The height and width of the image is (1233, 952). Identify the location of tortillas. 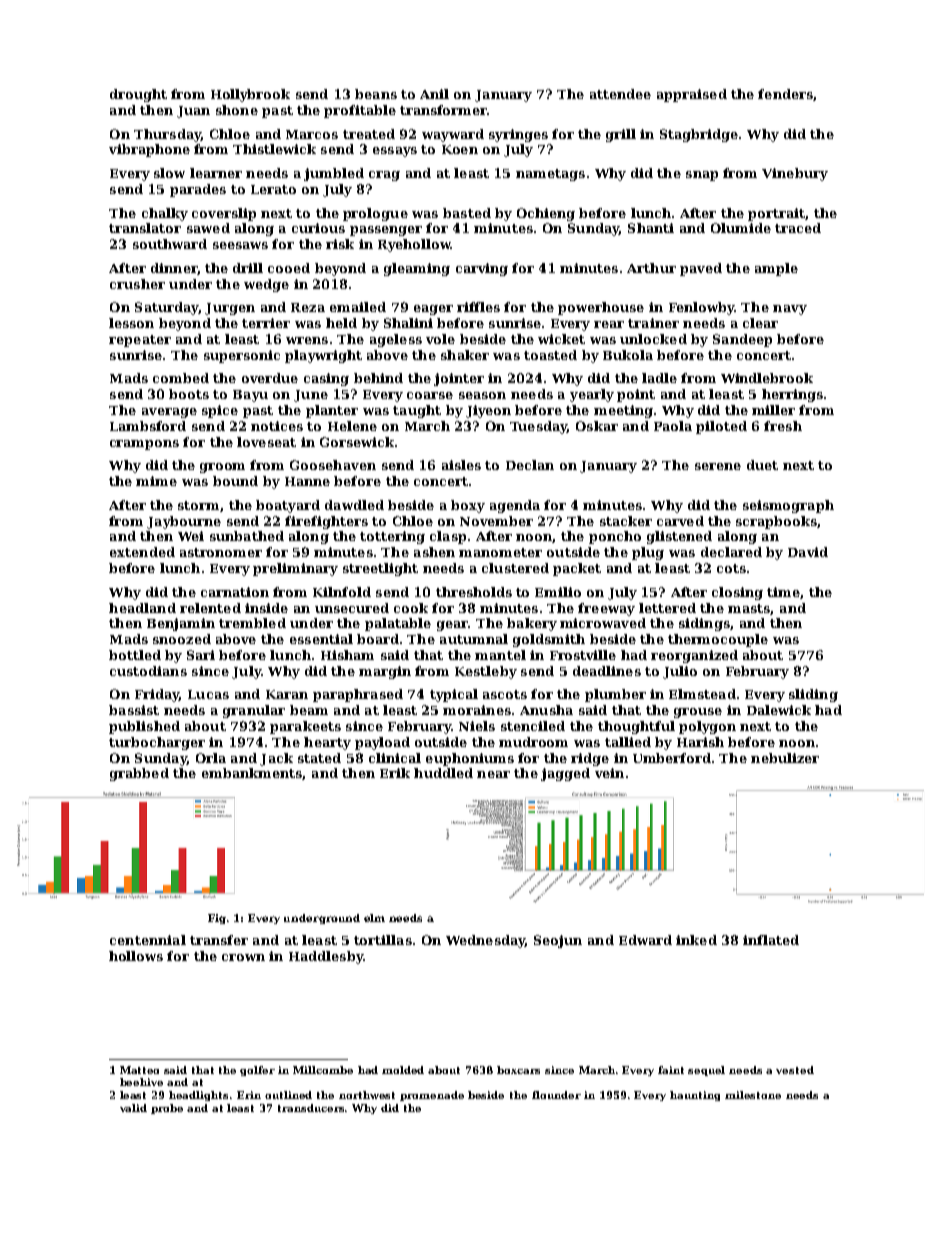
(383, 940).
